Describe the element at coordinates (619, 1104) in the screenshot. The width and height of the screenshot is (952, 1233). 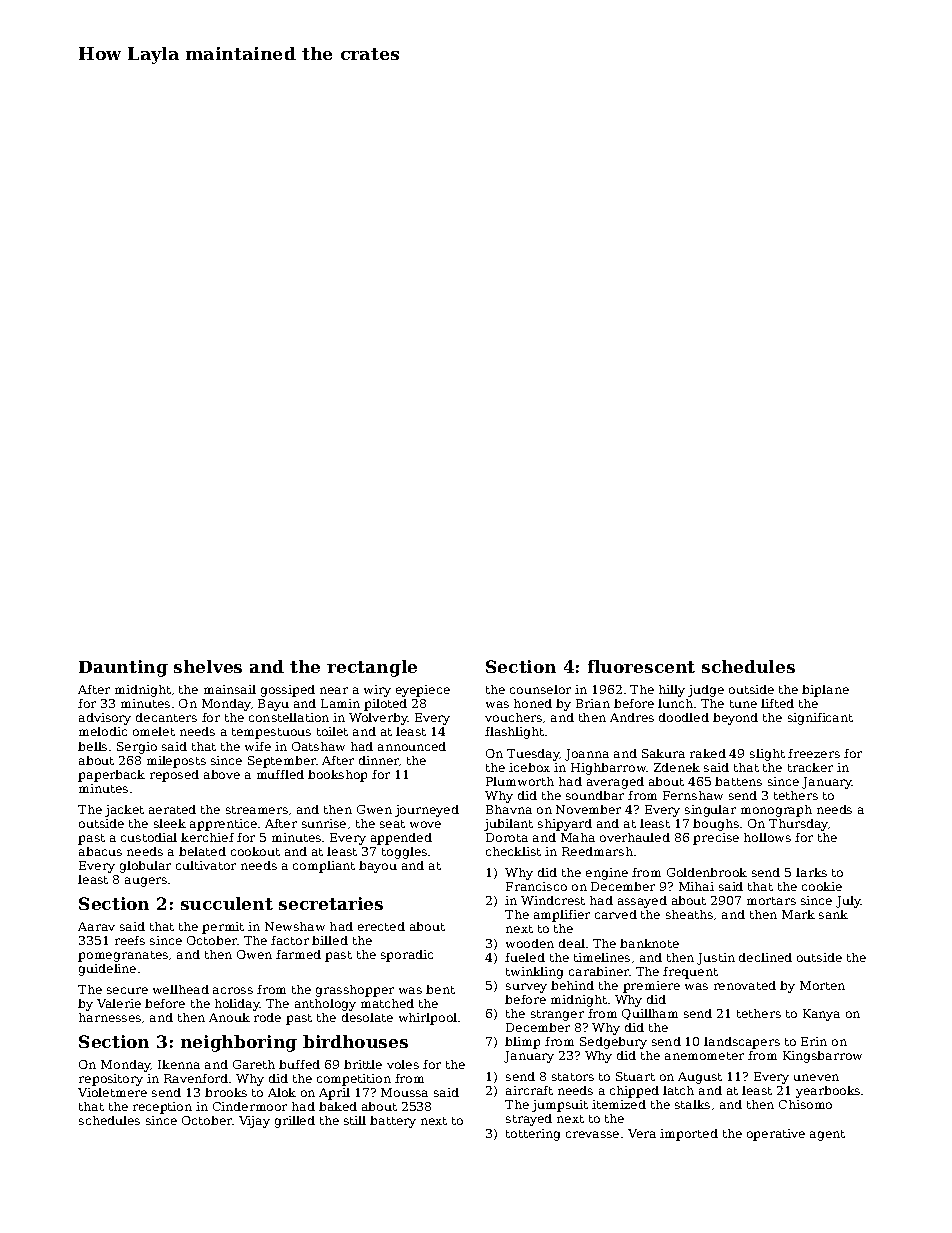
I see `itemized` at that location.
